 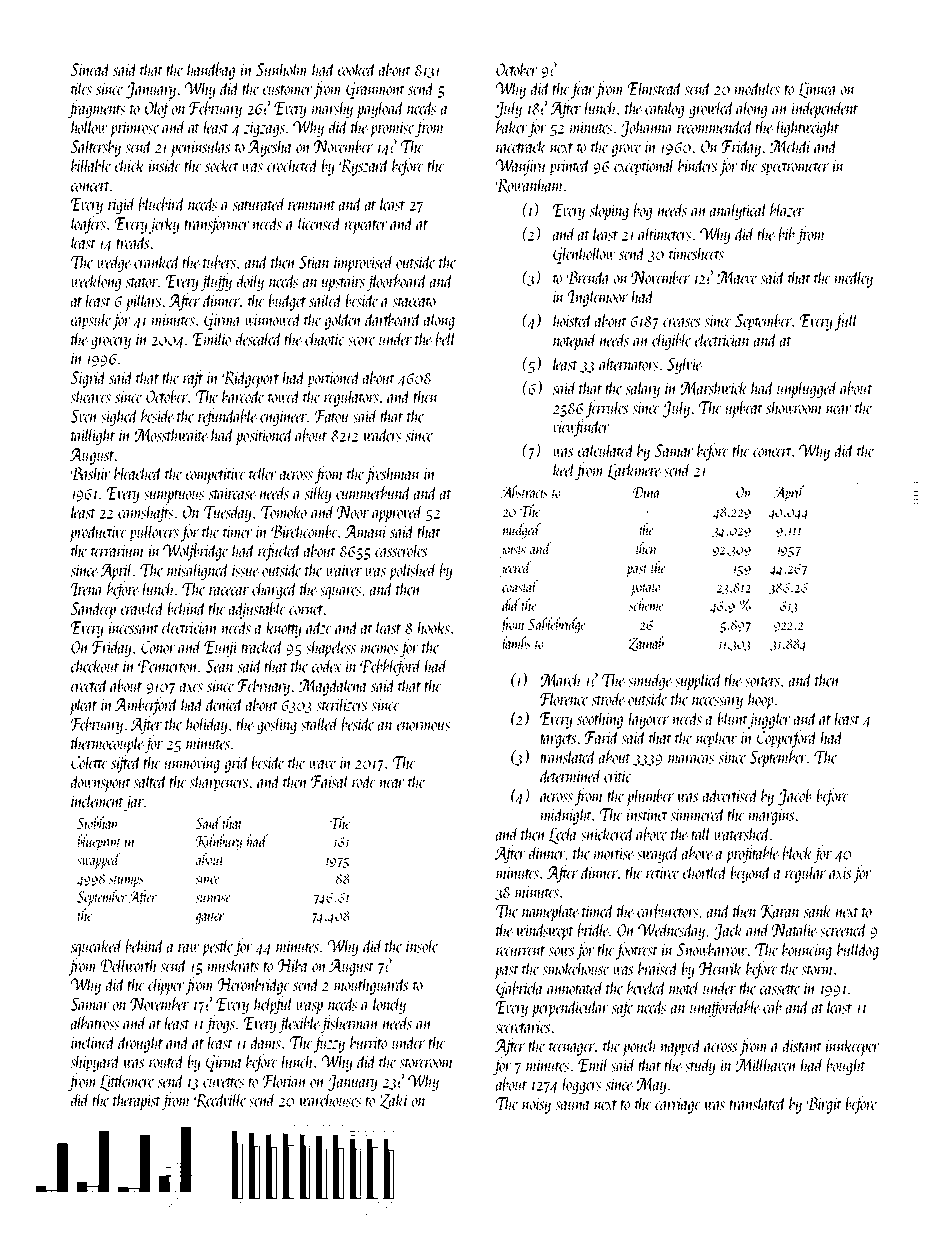 I want to click on sank, so click(x=818, y=910).
